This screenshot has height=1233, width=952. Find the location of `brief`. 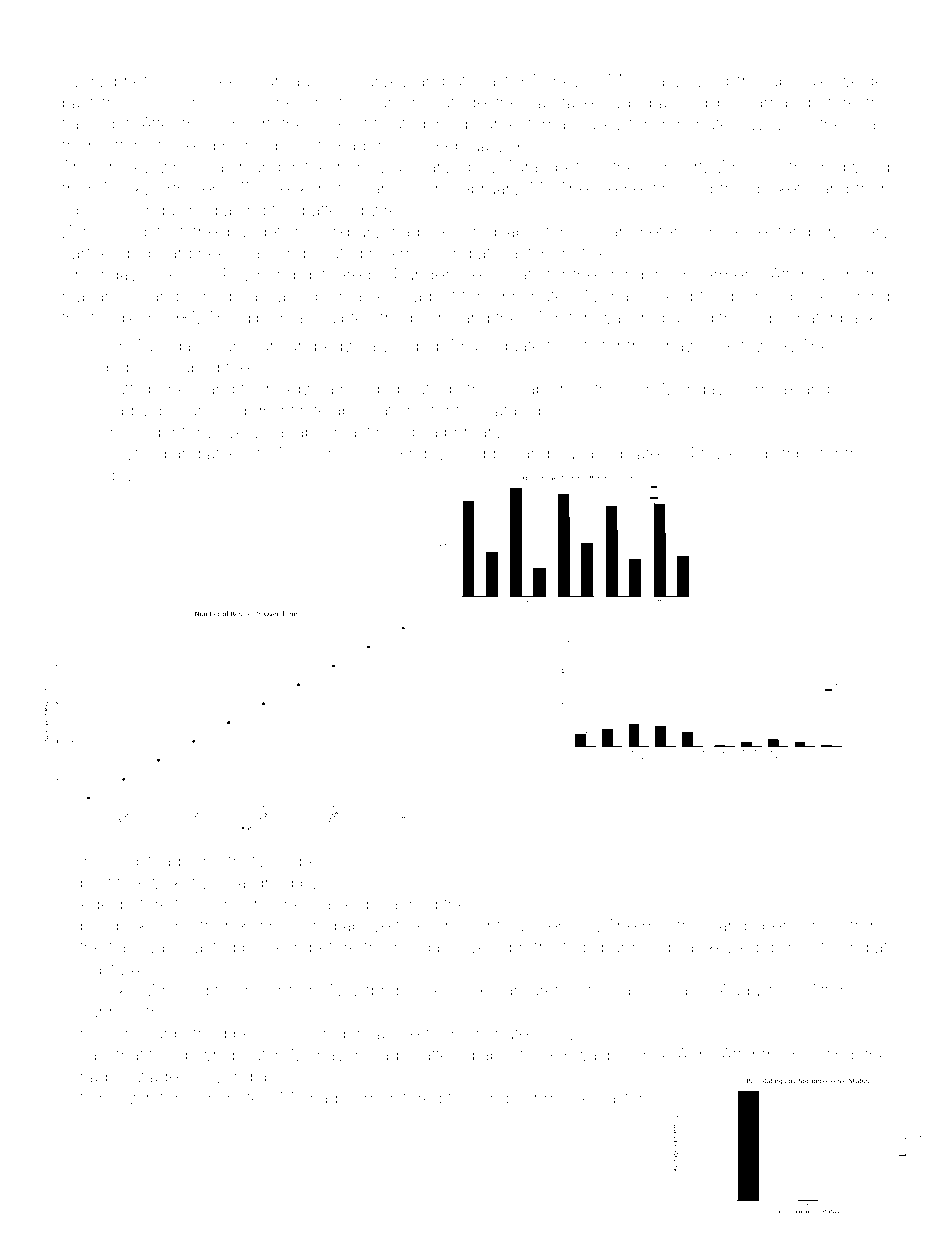

brief is located at coordinates (131, 80).
